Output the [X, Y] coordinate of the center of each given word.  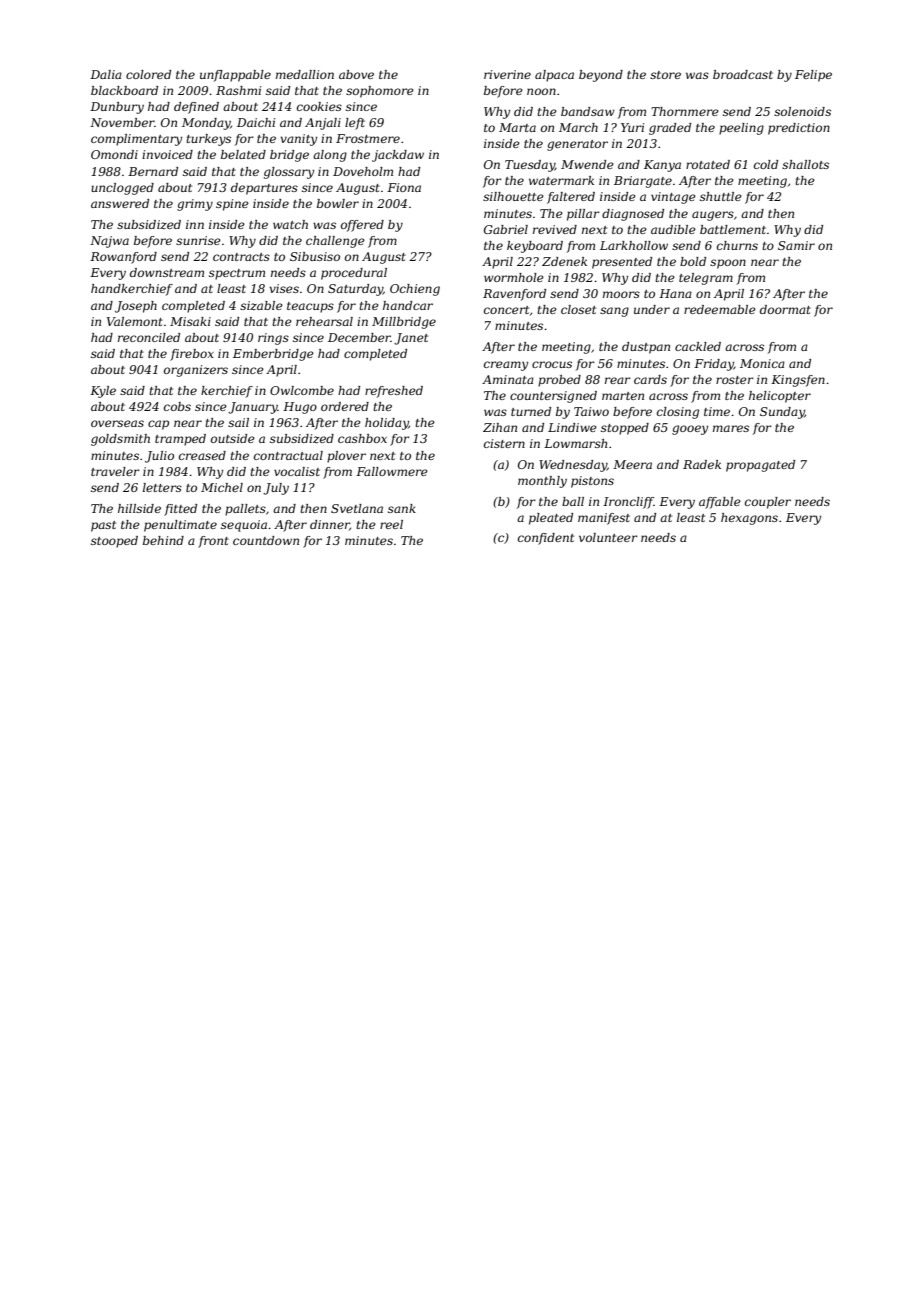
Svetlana [357, 508]
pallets [245, 510]
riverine [507, 74]
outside [233, 438]
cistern [504, 443]
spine [232, 205]
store [665, 75]
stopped [625, 429]
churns [737, 245]
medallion [305, 74]
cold [766, 164]
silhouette [513, 196]
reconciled [149, 337]
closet [578, 309]
